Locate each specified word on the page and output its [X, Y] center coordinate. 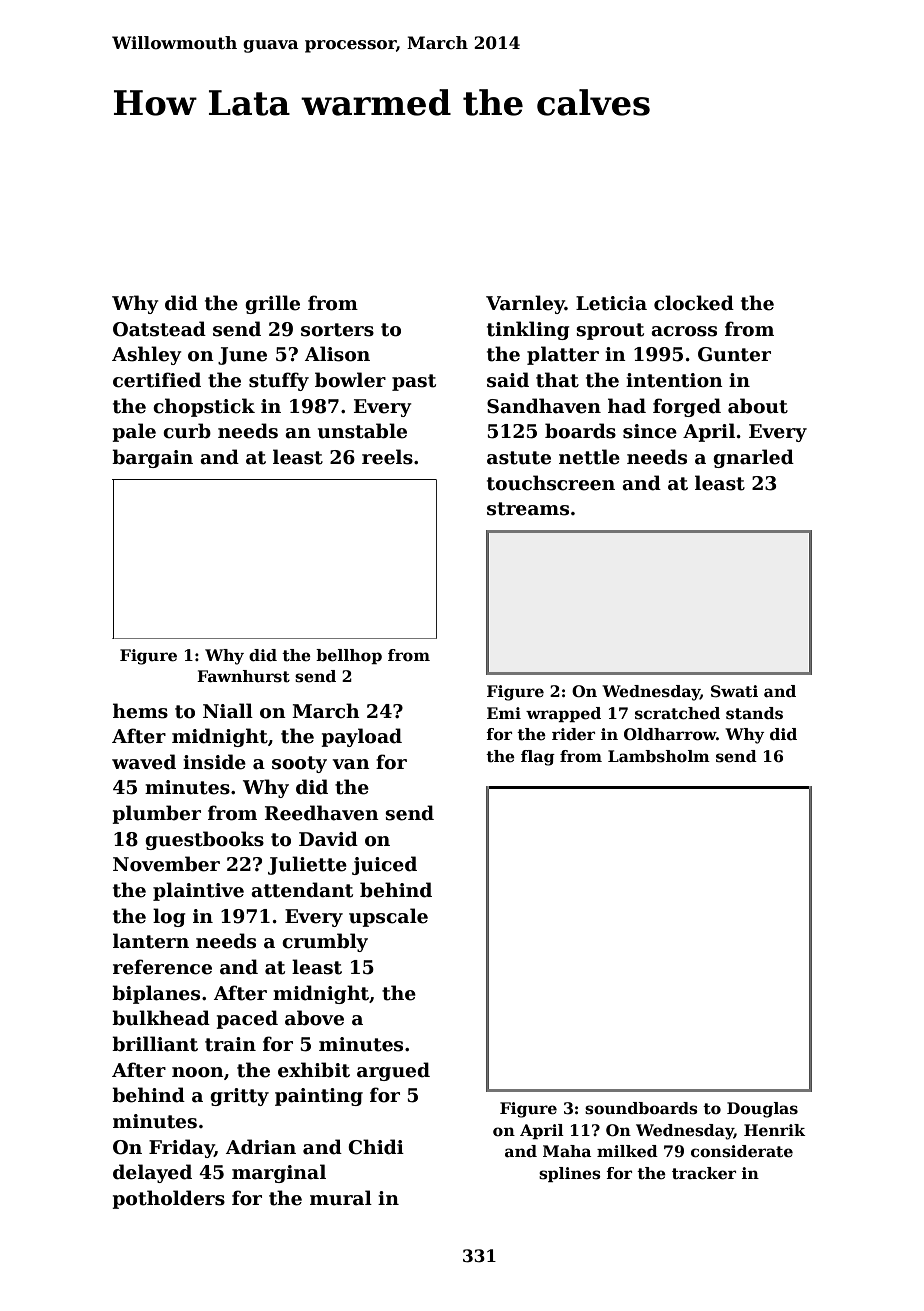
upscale [388, 917]
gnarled [753, 458]
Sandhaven [544, 406]
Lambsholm [659, 756]
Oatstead [159, 329]
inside [214, 762]
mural [341, 1198]
